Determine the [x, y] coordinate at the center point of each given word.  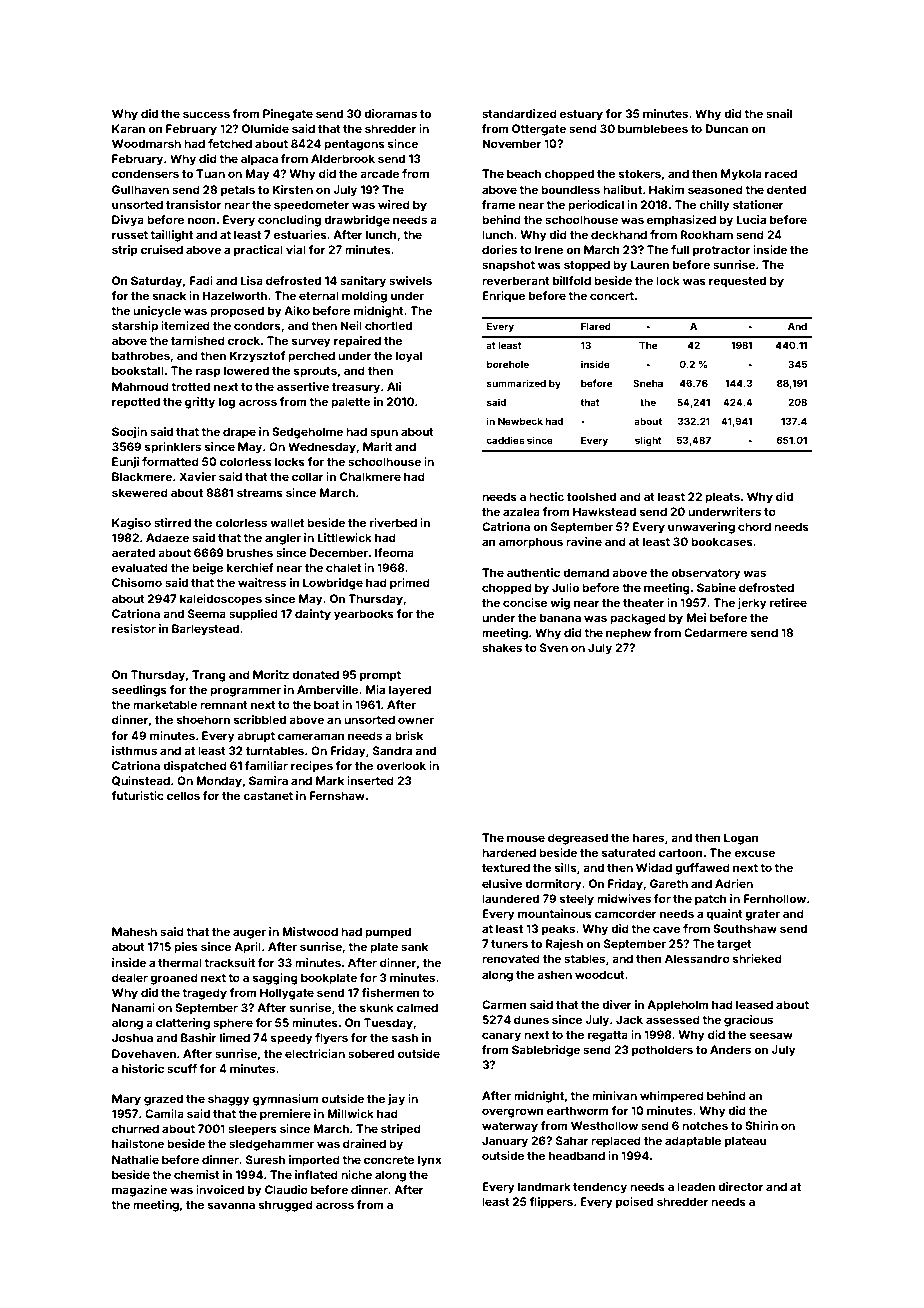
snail [779, 113]
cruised [162, 249]
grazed [163, 1100]
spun [384, 434]
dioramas [390, 113]
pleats [722, 498]
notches [705, 1125]
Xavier [197, 476]
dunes [531, 1019]
